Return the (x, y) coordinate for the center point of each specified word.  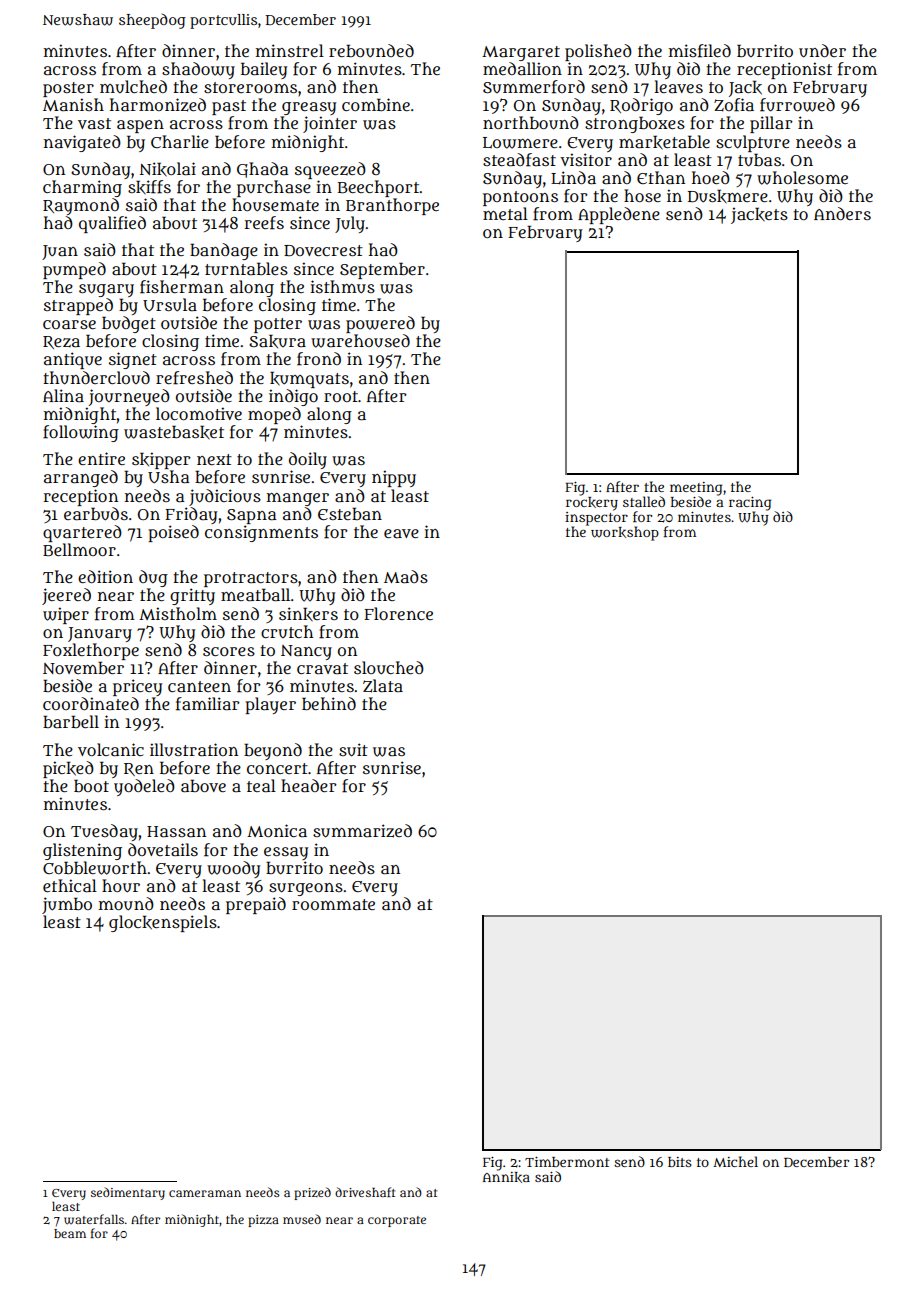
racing (750, 504)
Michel (735, 1161)
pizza (263, 1221)
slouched (389, 668)
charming (82, 188)
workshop (625, 533)
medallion (522, 68)
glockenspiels (163, 923)
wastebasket (174, 432)
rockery (592, 504)
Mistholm (178, 613)
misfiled (700, 51)
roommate (333, 904)
